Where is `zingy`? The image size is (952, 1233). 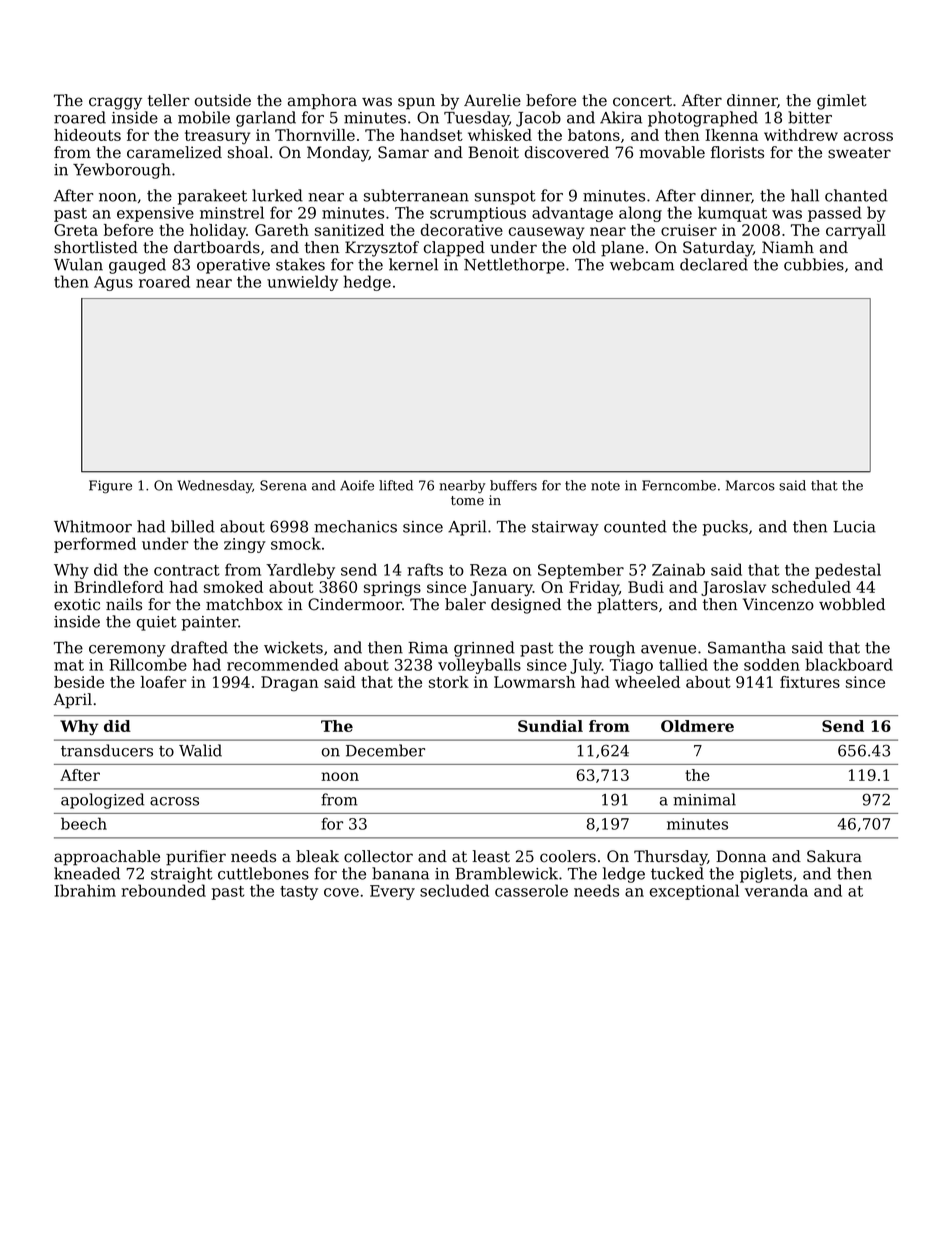
zingy is located at coordinates (245, 545).
